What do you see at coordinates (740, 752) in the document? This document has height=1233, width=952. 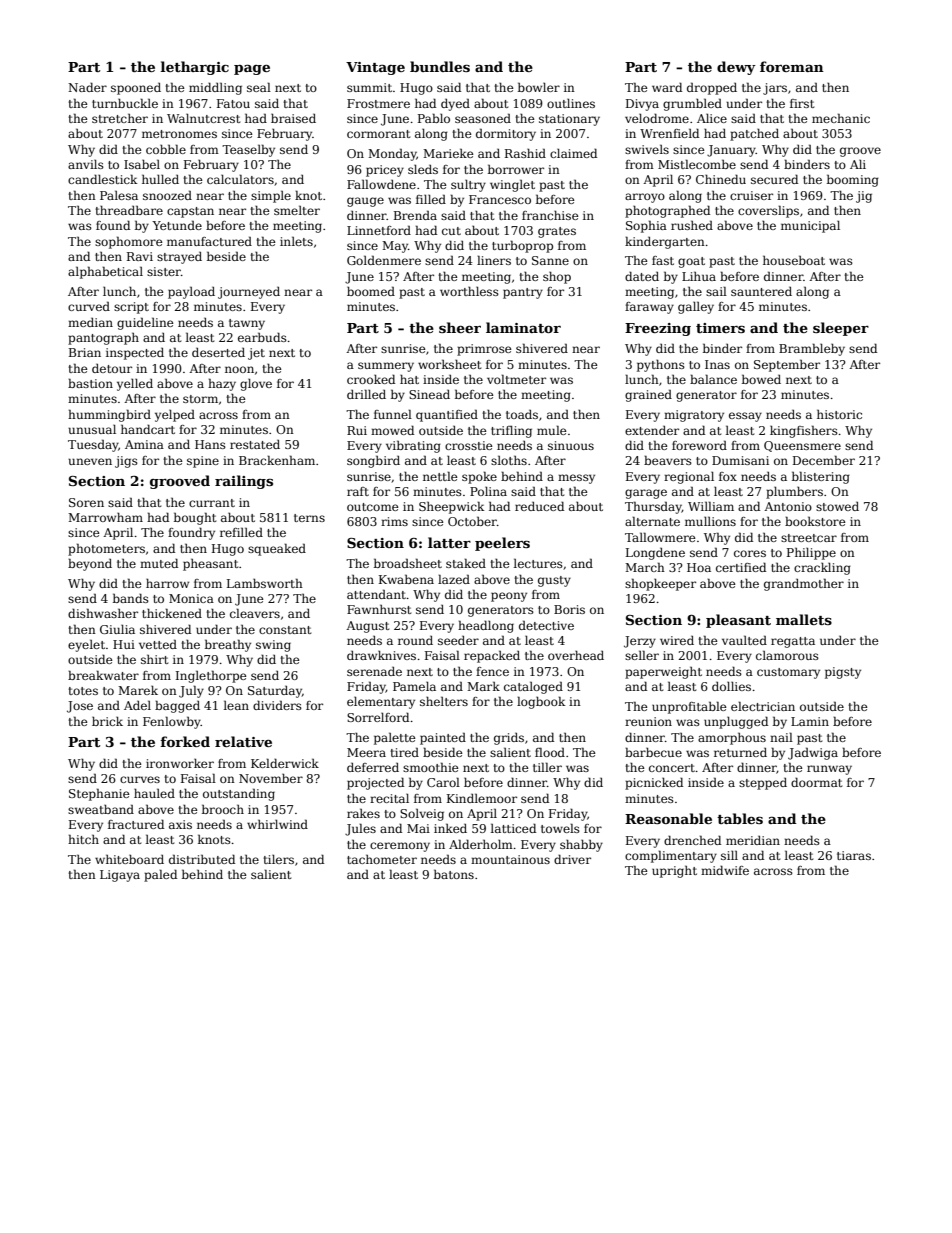 I see `returned` at bounding box center [740, 752].
